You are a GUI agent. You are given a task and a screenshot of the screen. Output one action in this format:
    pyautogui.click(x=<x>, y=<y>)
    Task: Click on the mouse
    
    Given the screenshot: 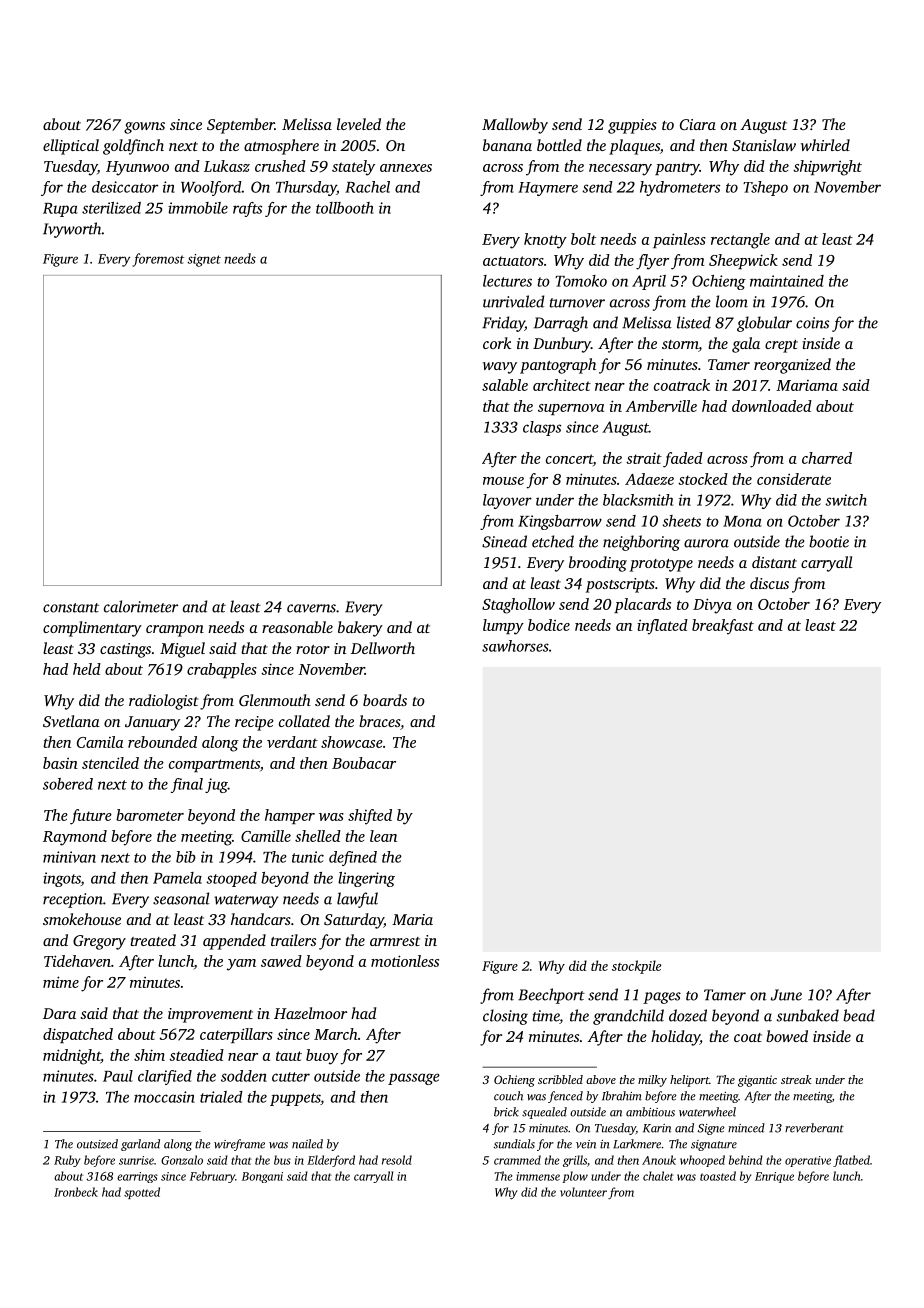 What is the action you would take?
    pyautogui.click(x=503, y=481)
